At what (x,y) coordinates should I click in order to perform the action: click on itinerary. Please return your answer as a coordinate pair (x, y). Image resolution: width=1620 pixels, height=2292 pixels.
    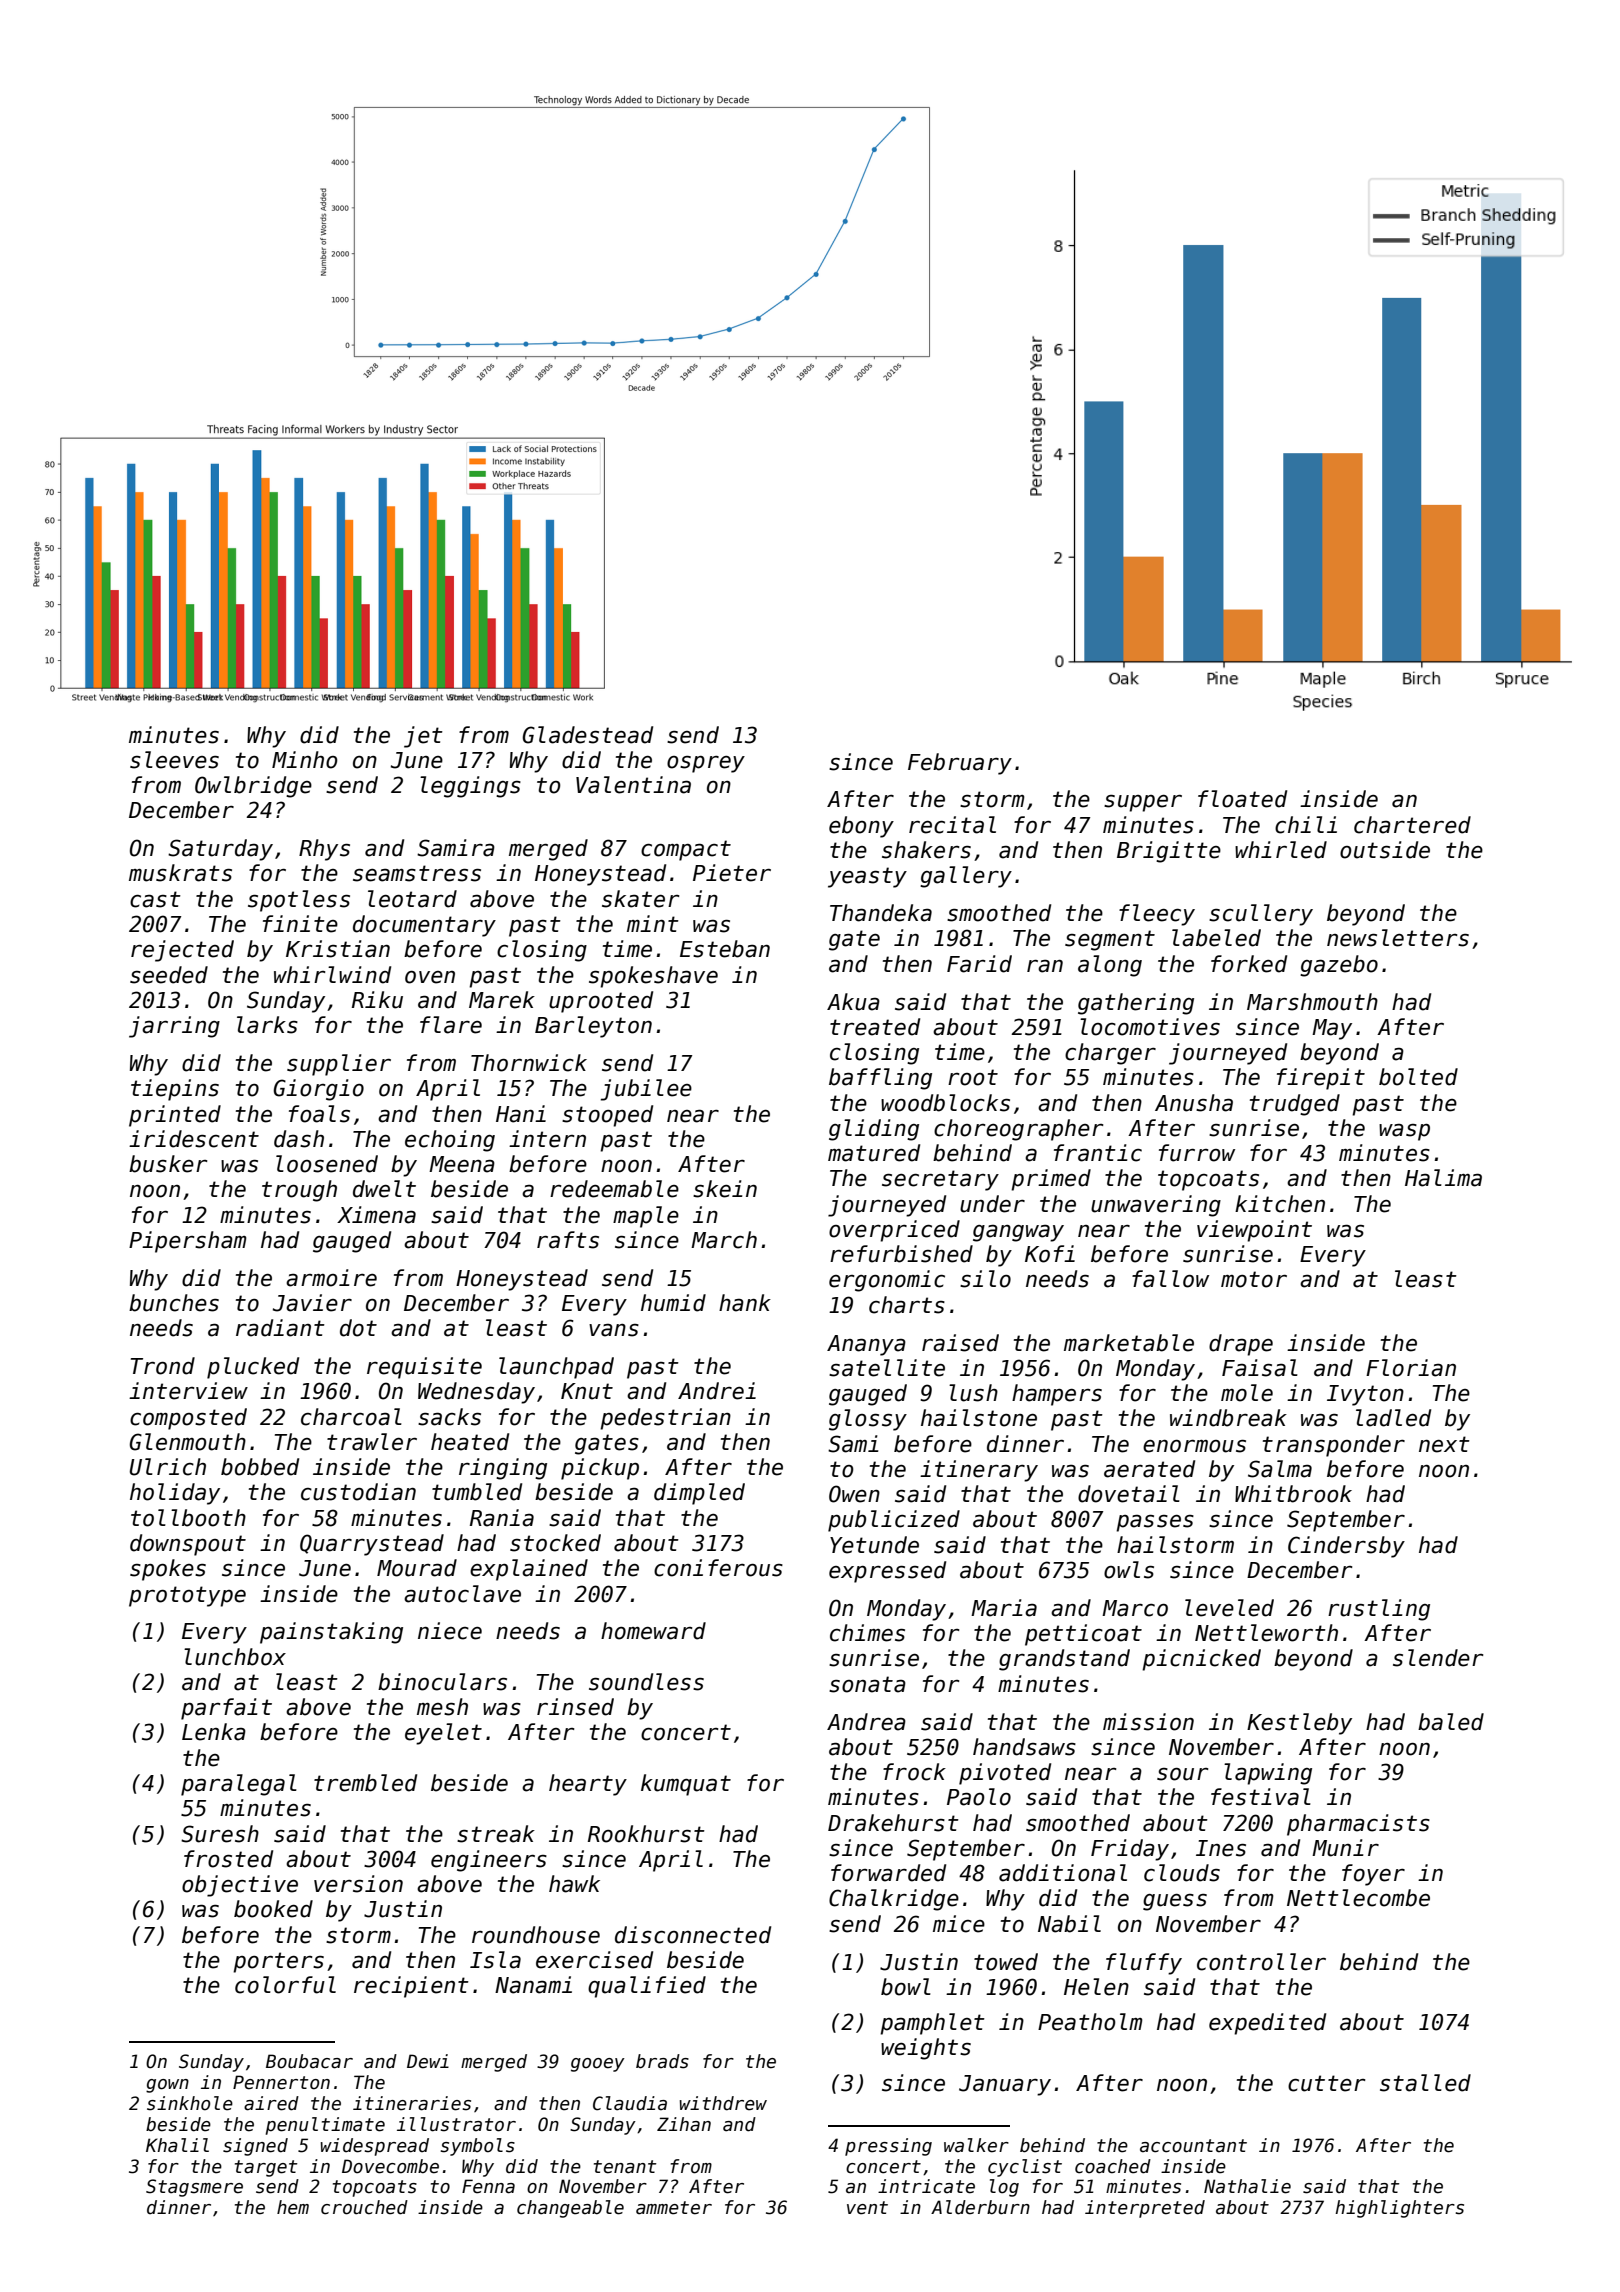
    Looking at the image, I should click on (979, 1471).
